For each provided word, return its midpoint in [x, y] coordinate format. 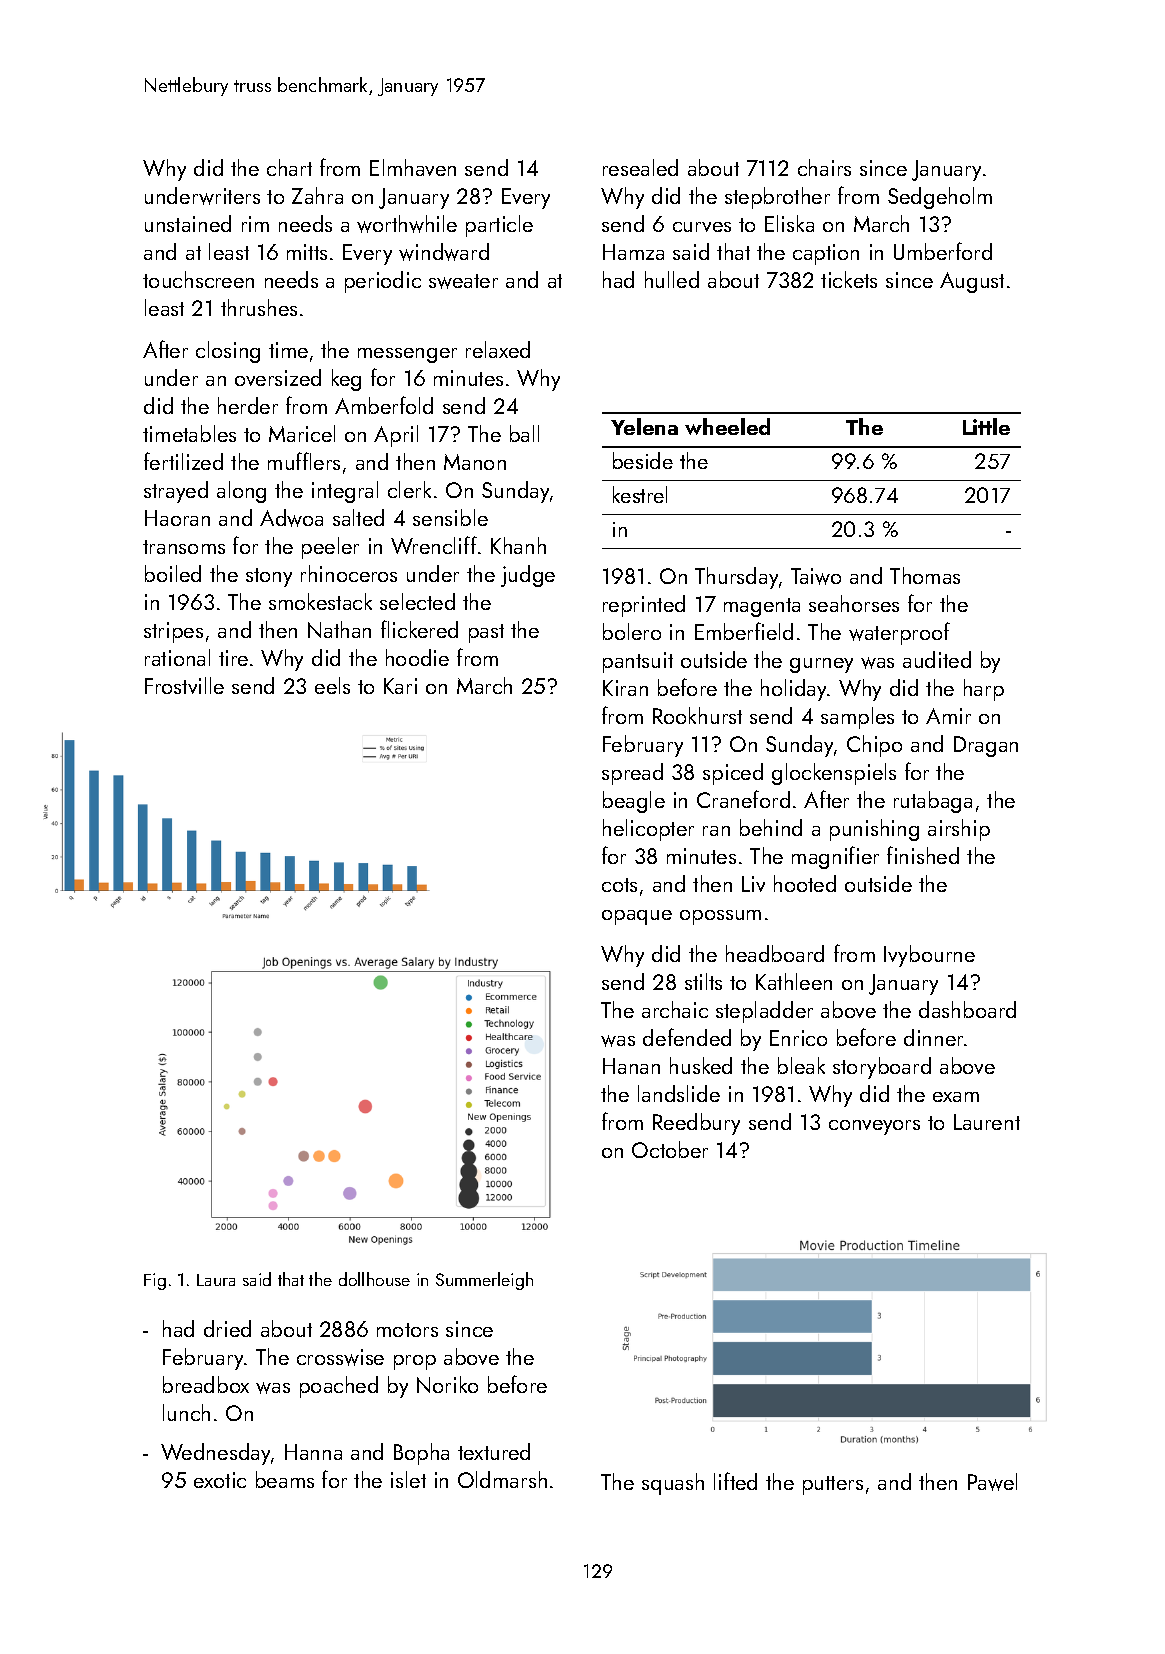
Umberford [943, 251]
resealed [640, 167]
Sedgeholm [940, 198]
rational [177, 657]
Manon [475, 462]
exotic [220, 1480]
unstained [188, 223]
